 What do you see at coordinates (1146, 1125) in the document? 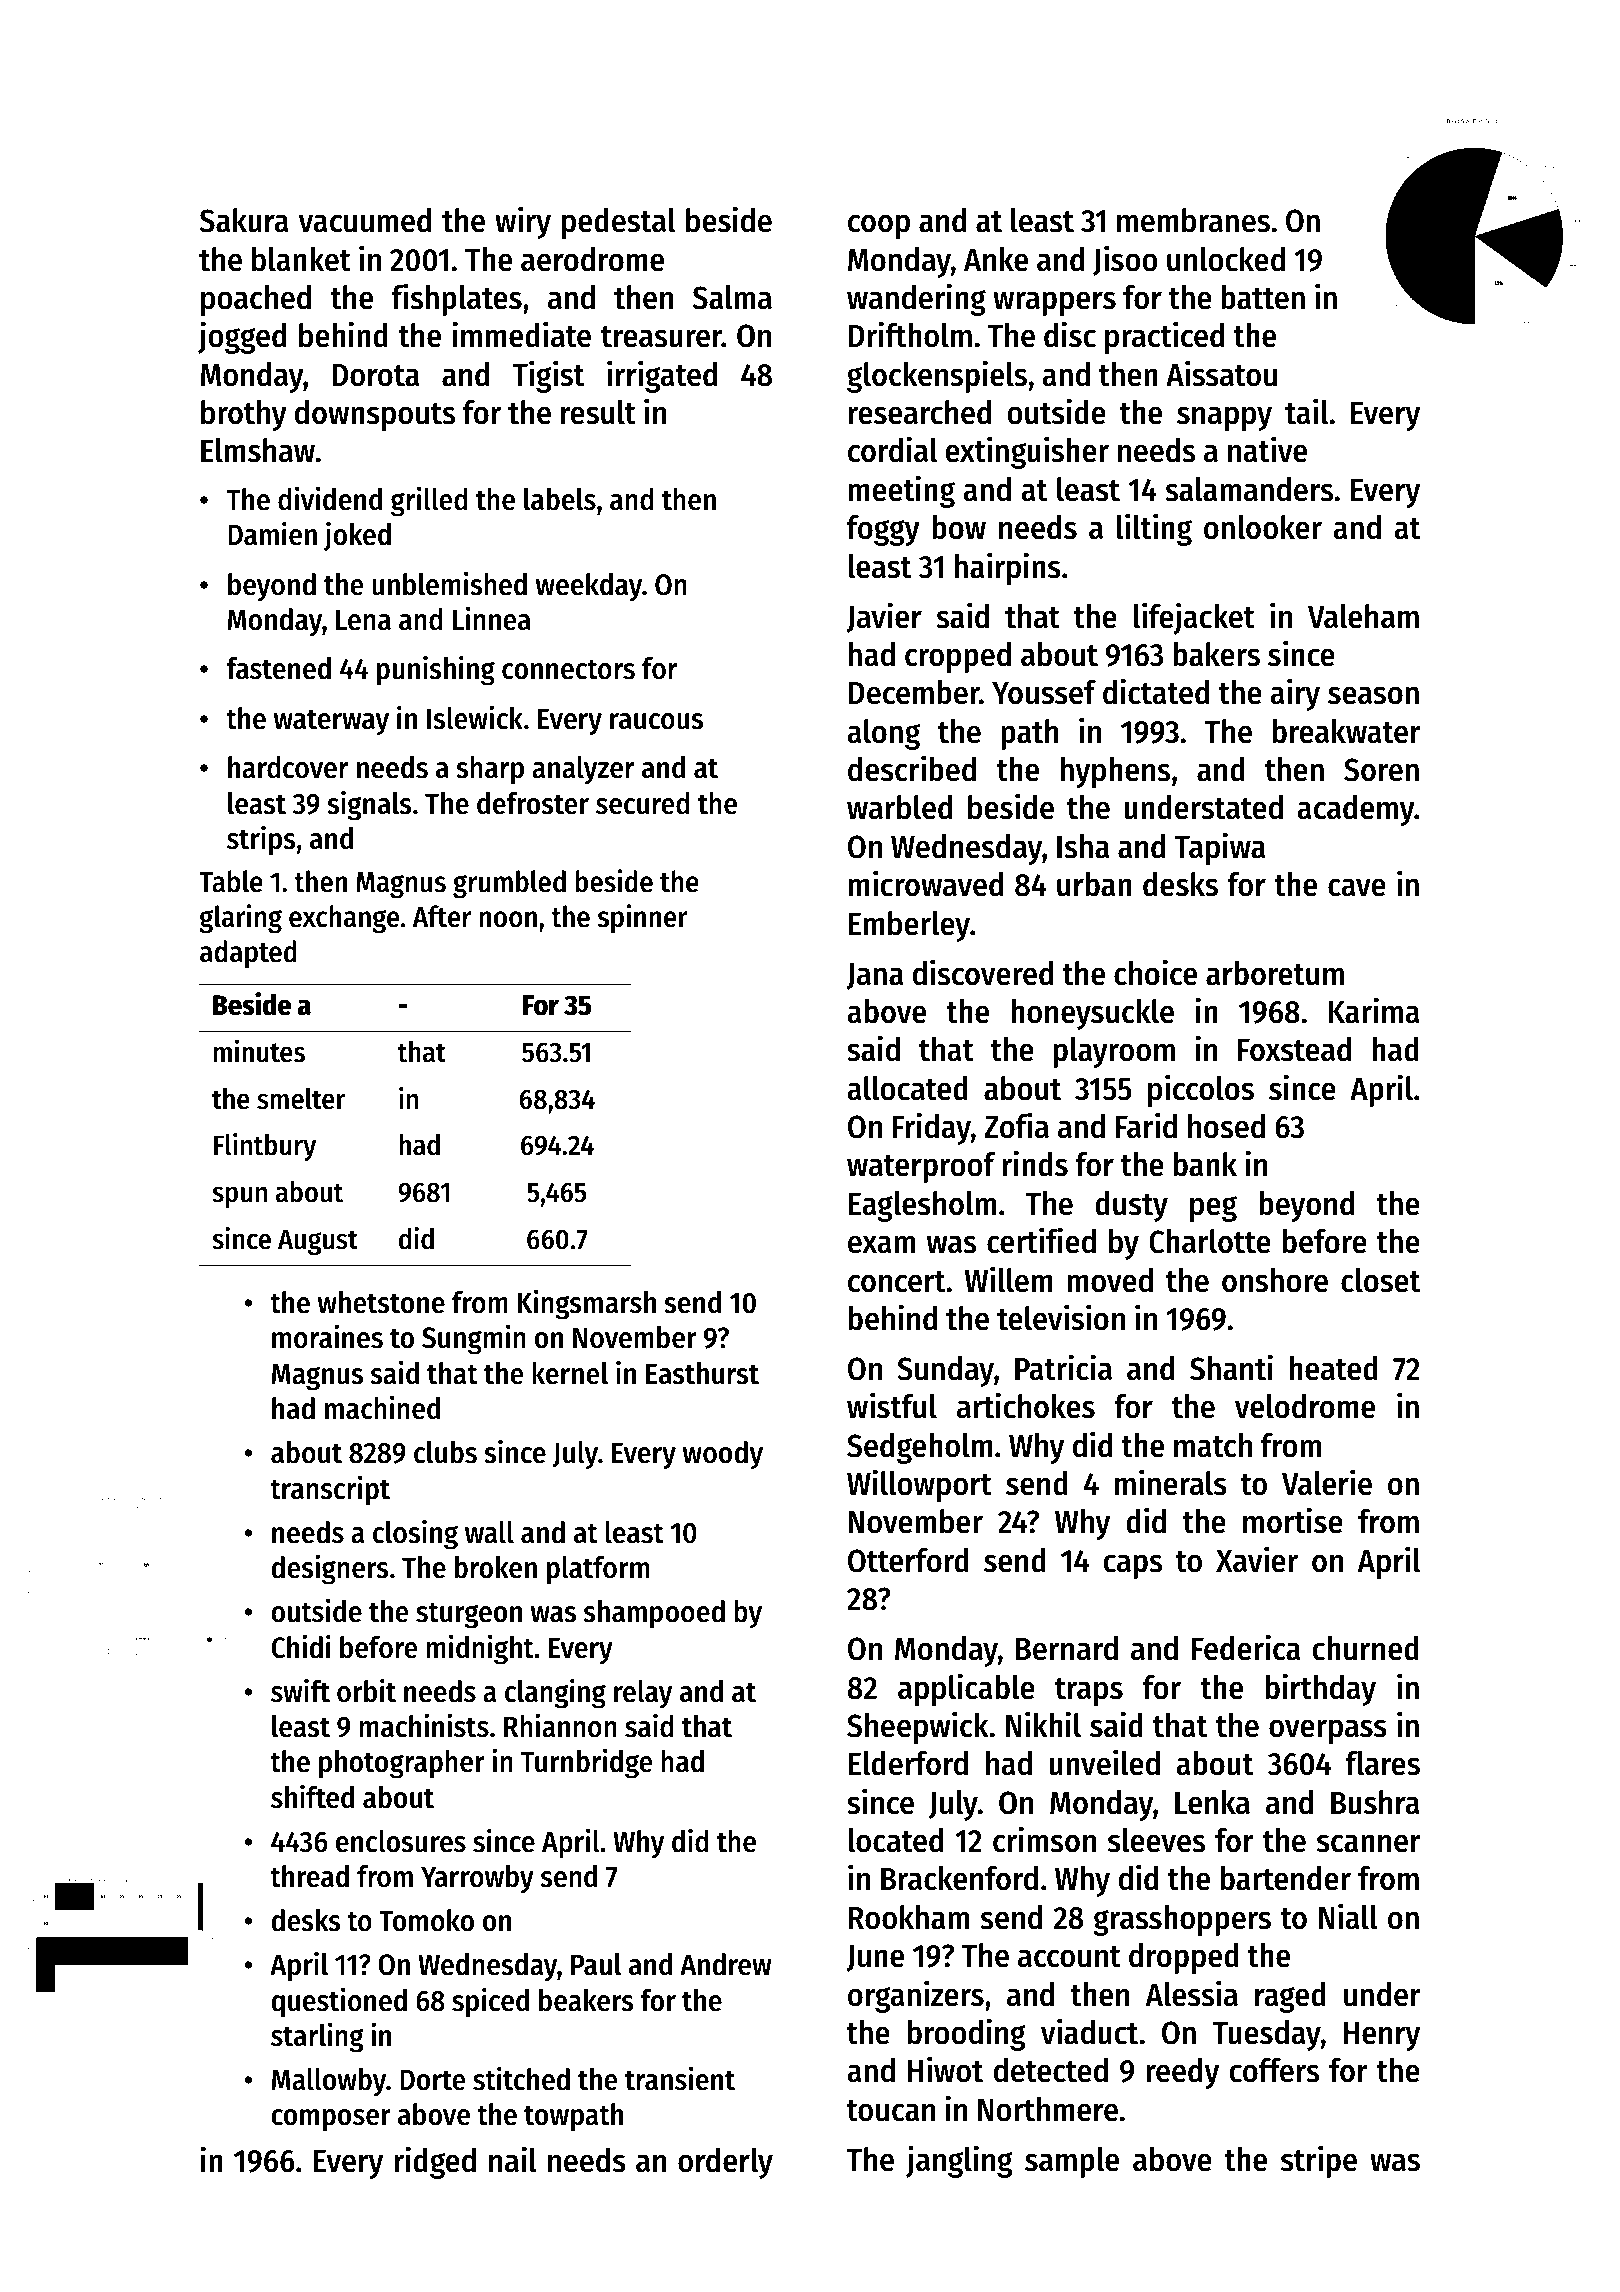
I see `Farid` at bounding box center [1146, 1125].
